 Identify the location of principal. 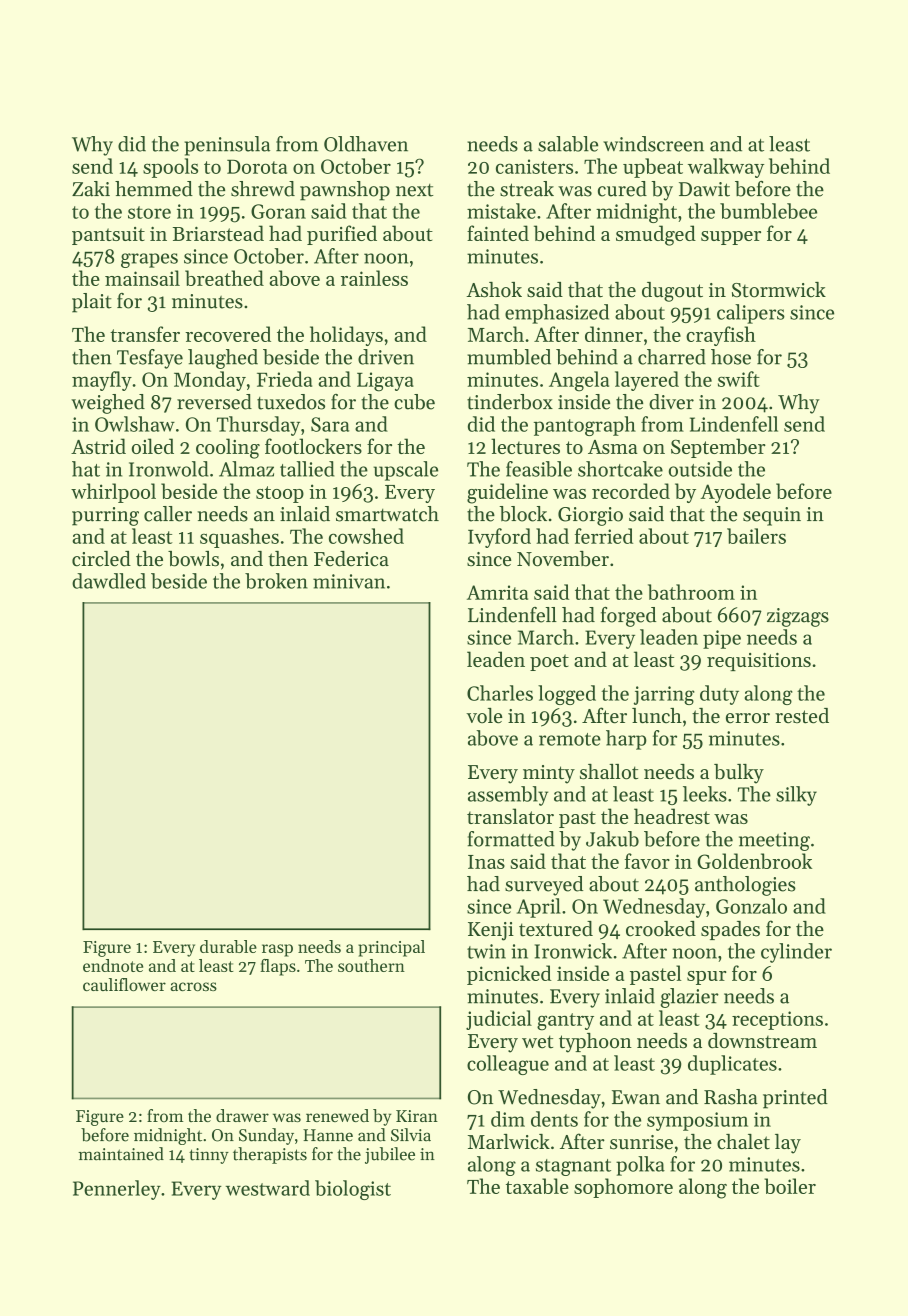
(391, 948).
